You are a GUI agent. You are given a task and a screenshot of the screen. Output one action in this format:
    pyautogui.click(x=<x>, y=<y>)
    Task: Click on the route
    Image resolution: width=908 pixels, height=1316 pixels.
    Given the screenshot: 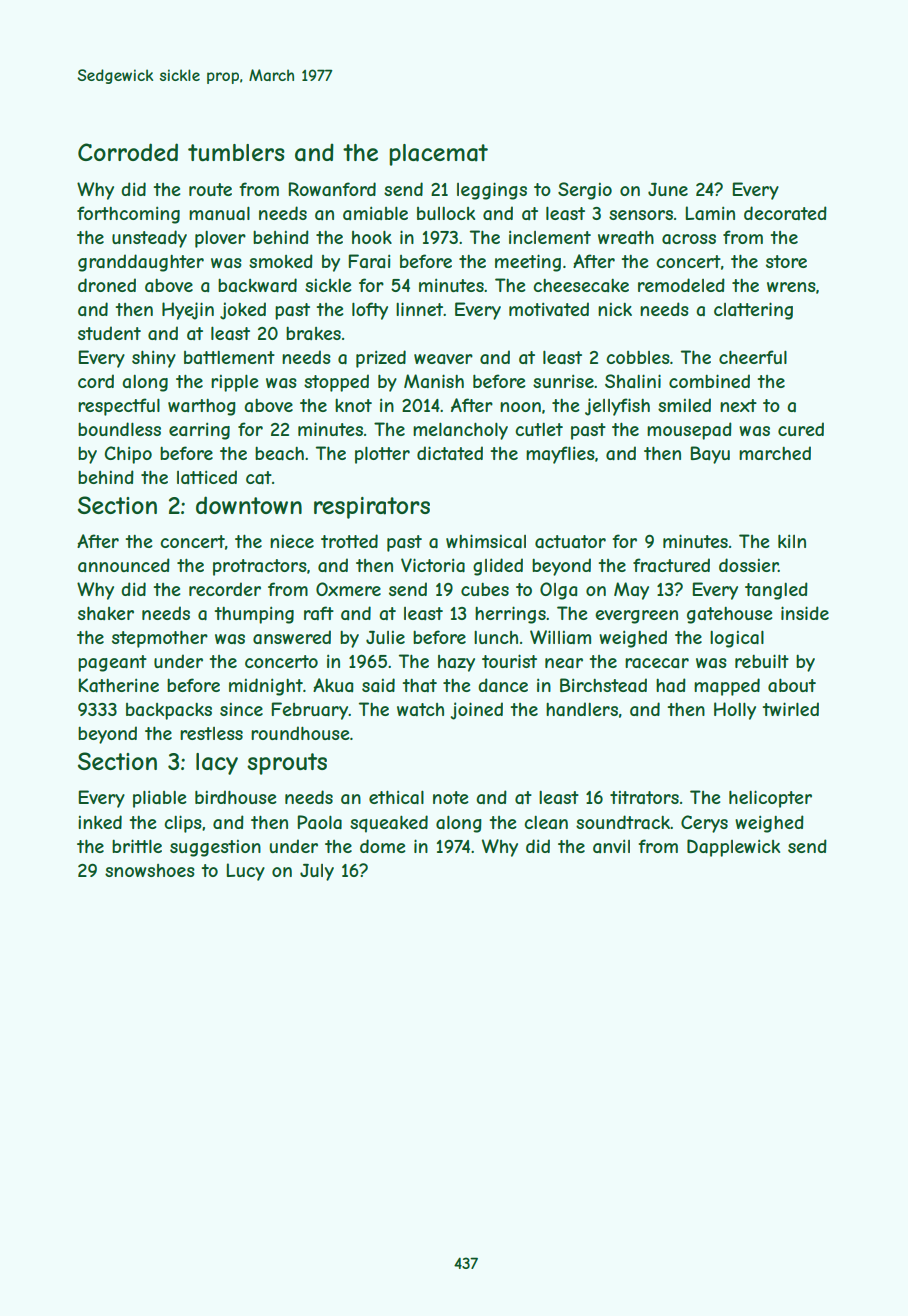 What is the action you would take?
    pyautogui.click(x=210, y=189)
